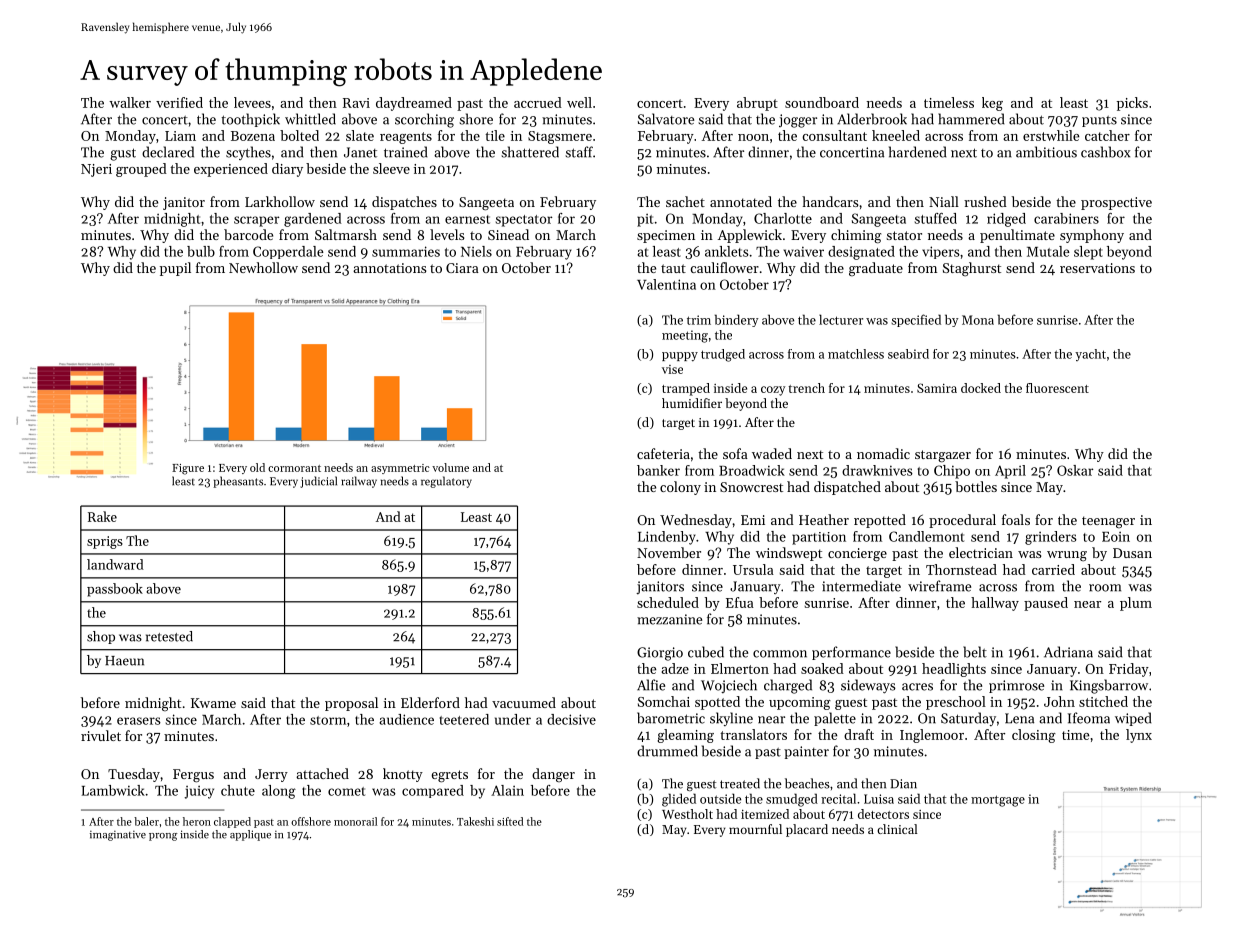 This page has height=952, width=1233. Describe the element at coordinates (1057, 388) in the page. I see `fluorescent` at that location.
